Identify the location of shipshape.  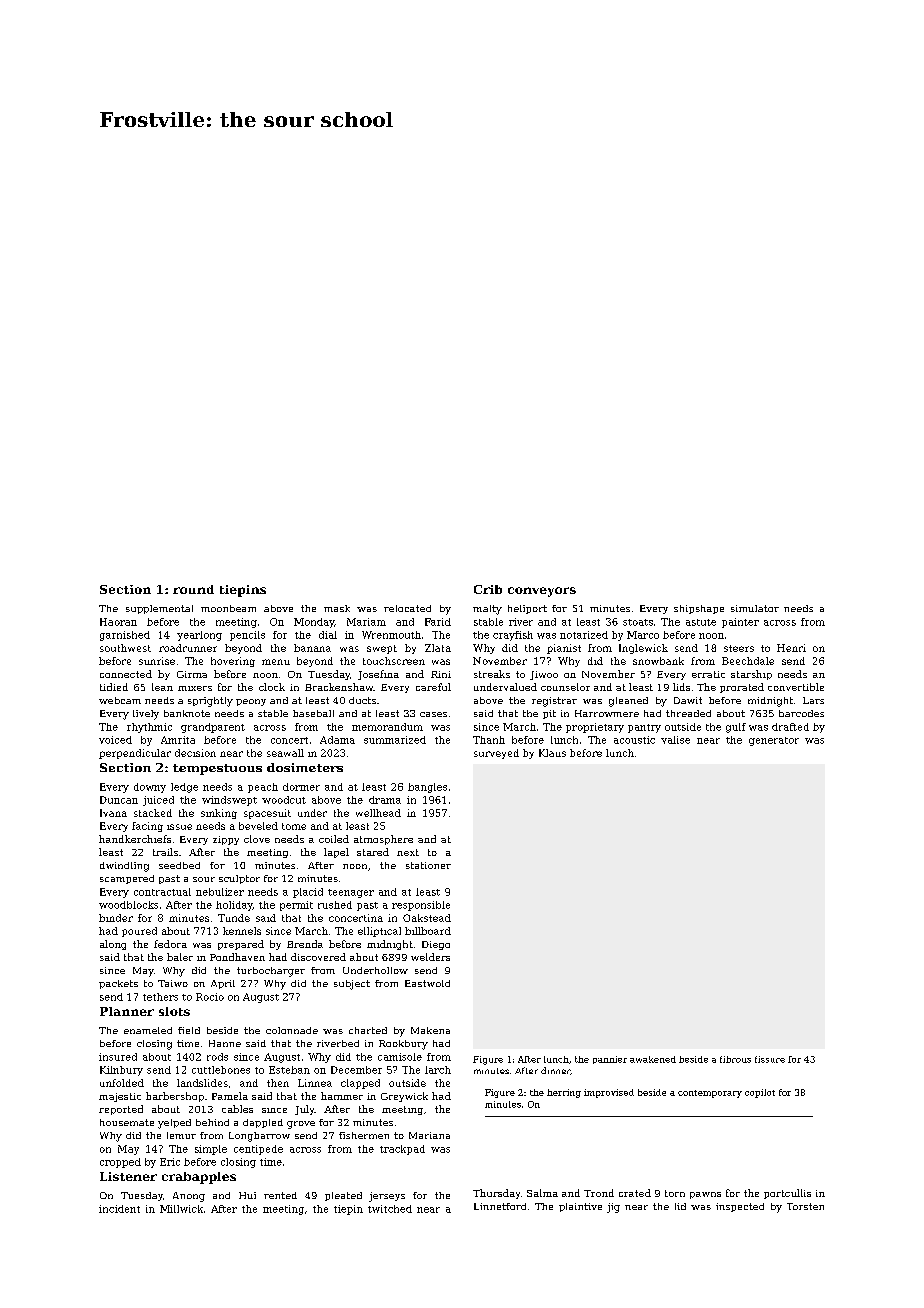
(699, 609).
